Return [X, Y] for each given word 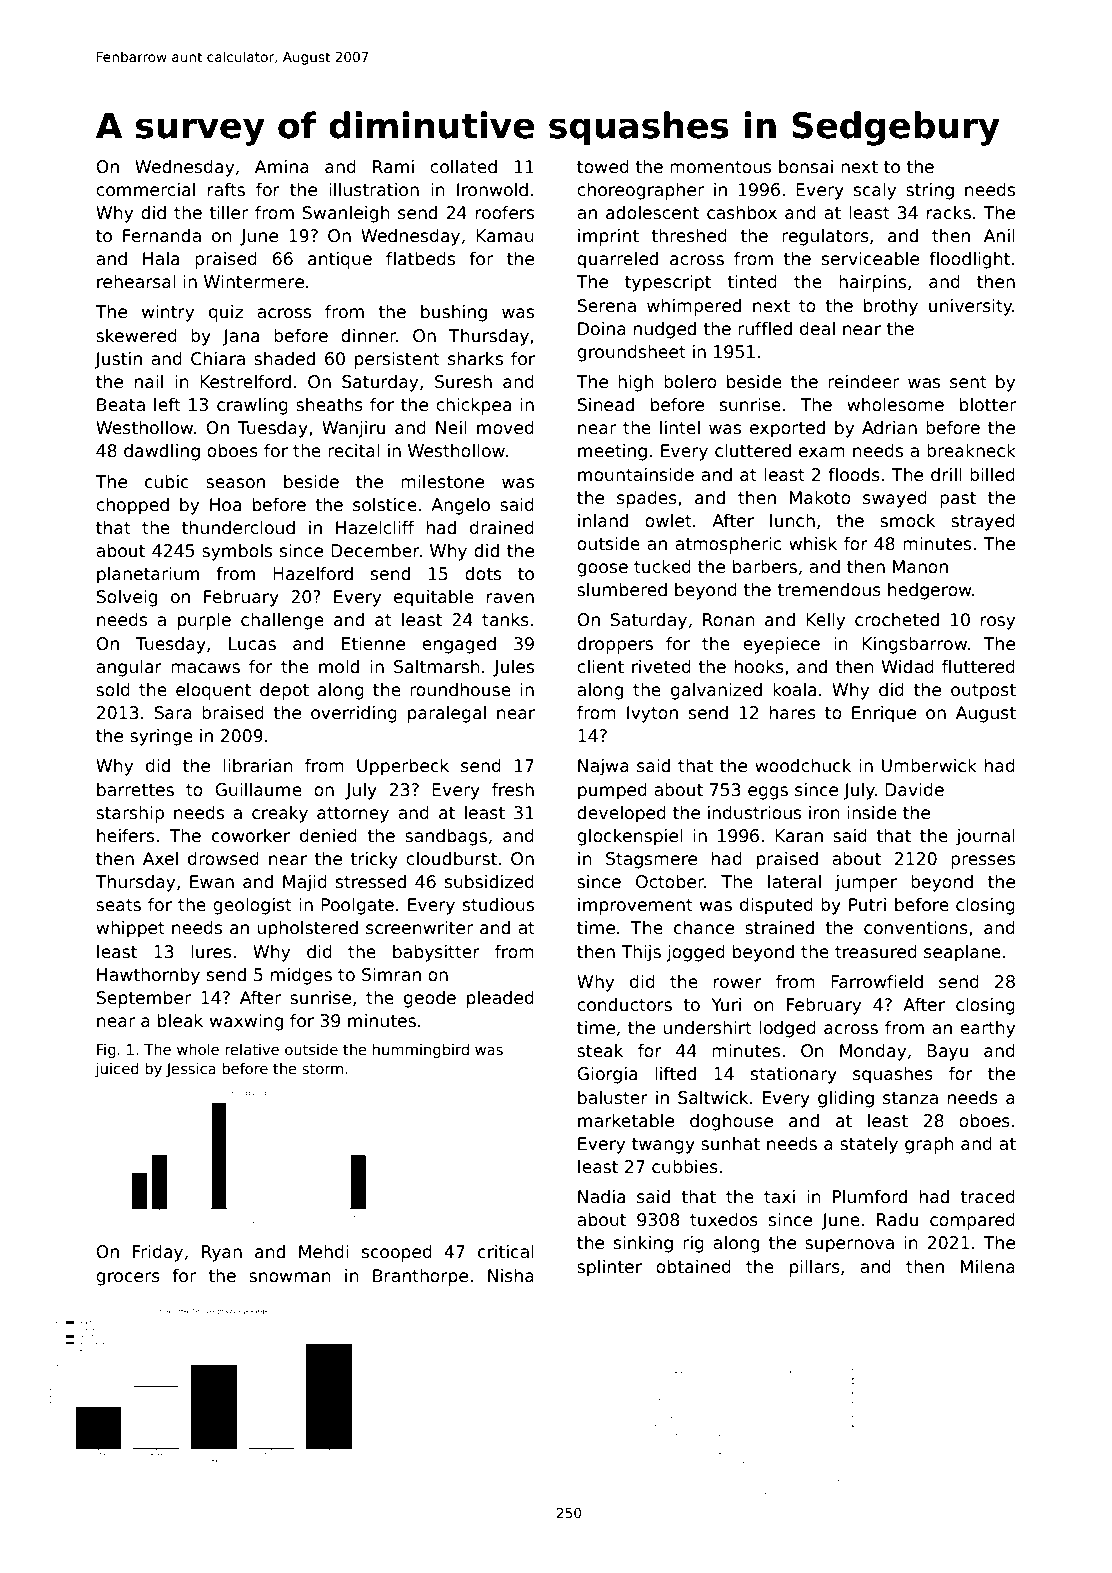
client [600, 667]
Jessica [191, 1070]
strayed [983, 522]
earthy [987, 1029]
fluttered [978, 667]
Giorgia [607, 1075]
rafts [226, 189]
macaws [205, 668]
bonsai [806, 167]
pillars [815, 1268]
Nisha [511, 1276]
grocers [128, 1279]
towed [603, 166]
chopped [132, 506]
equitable [434, 598]
